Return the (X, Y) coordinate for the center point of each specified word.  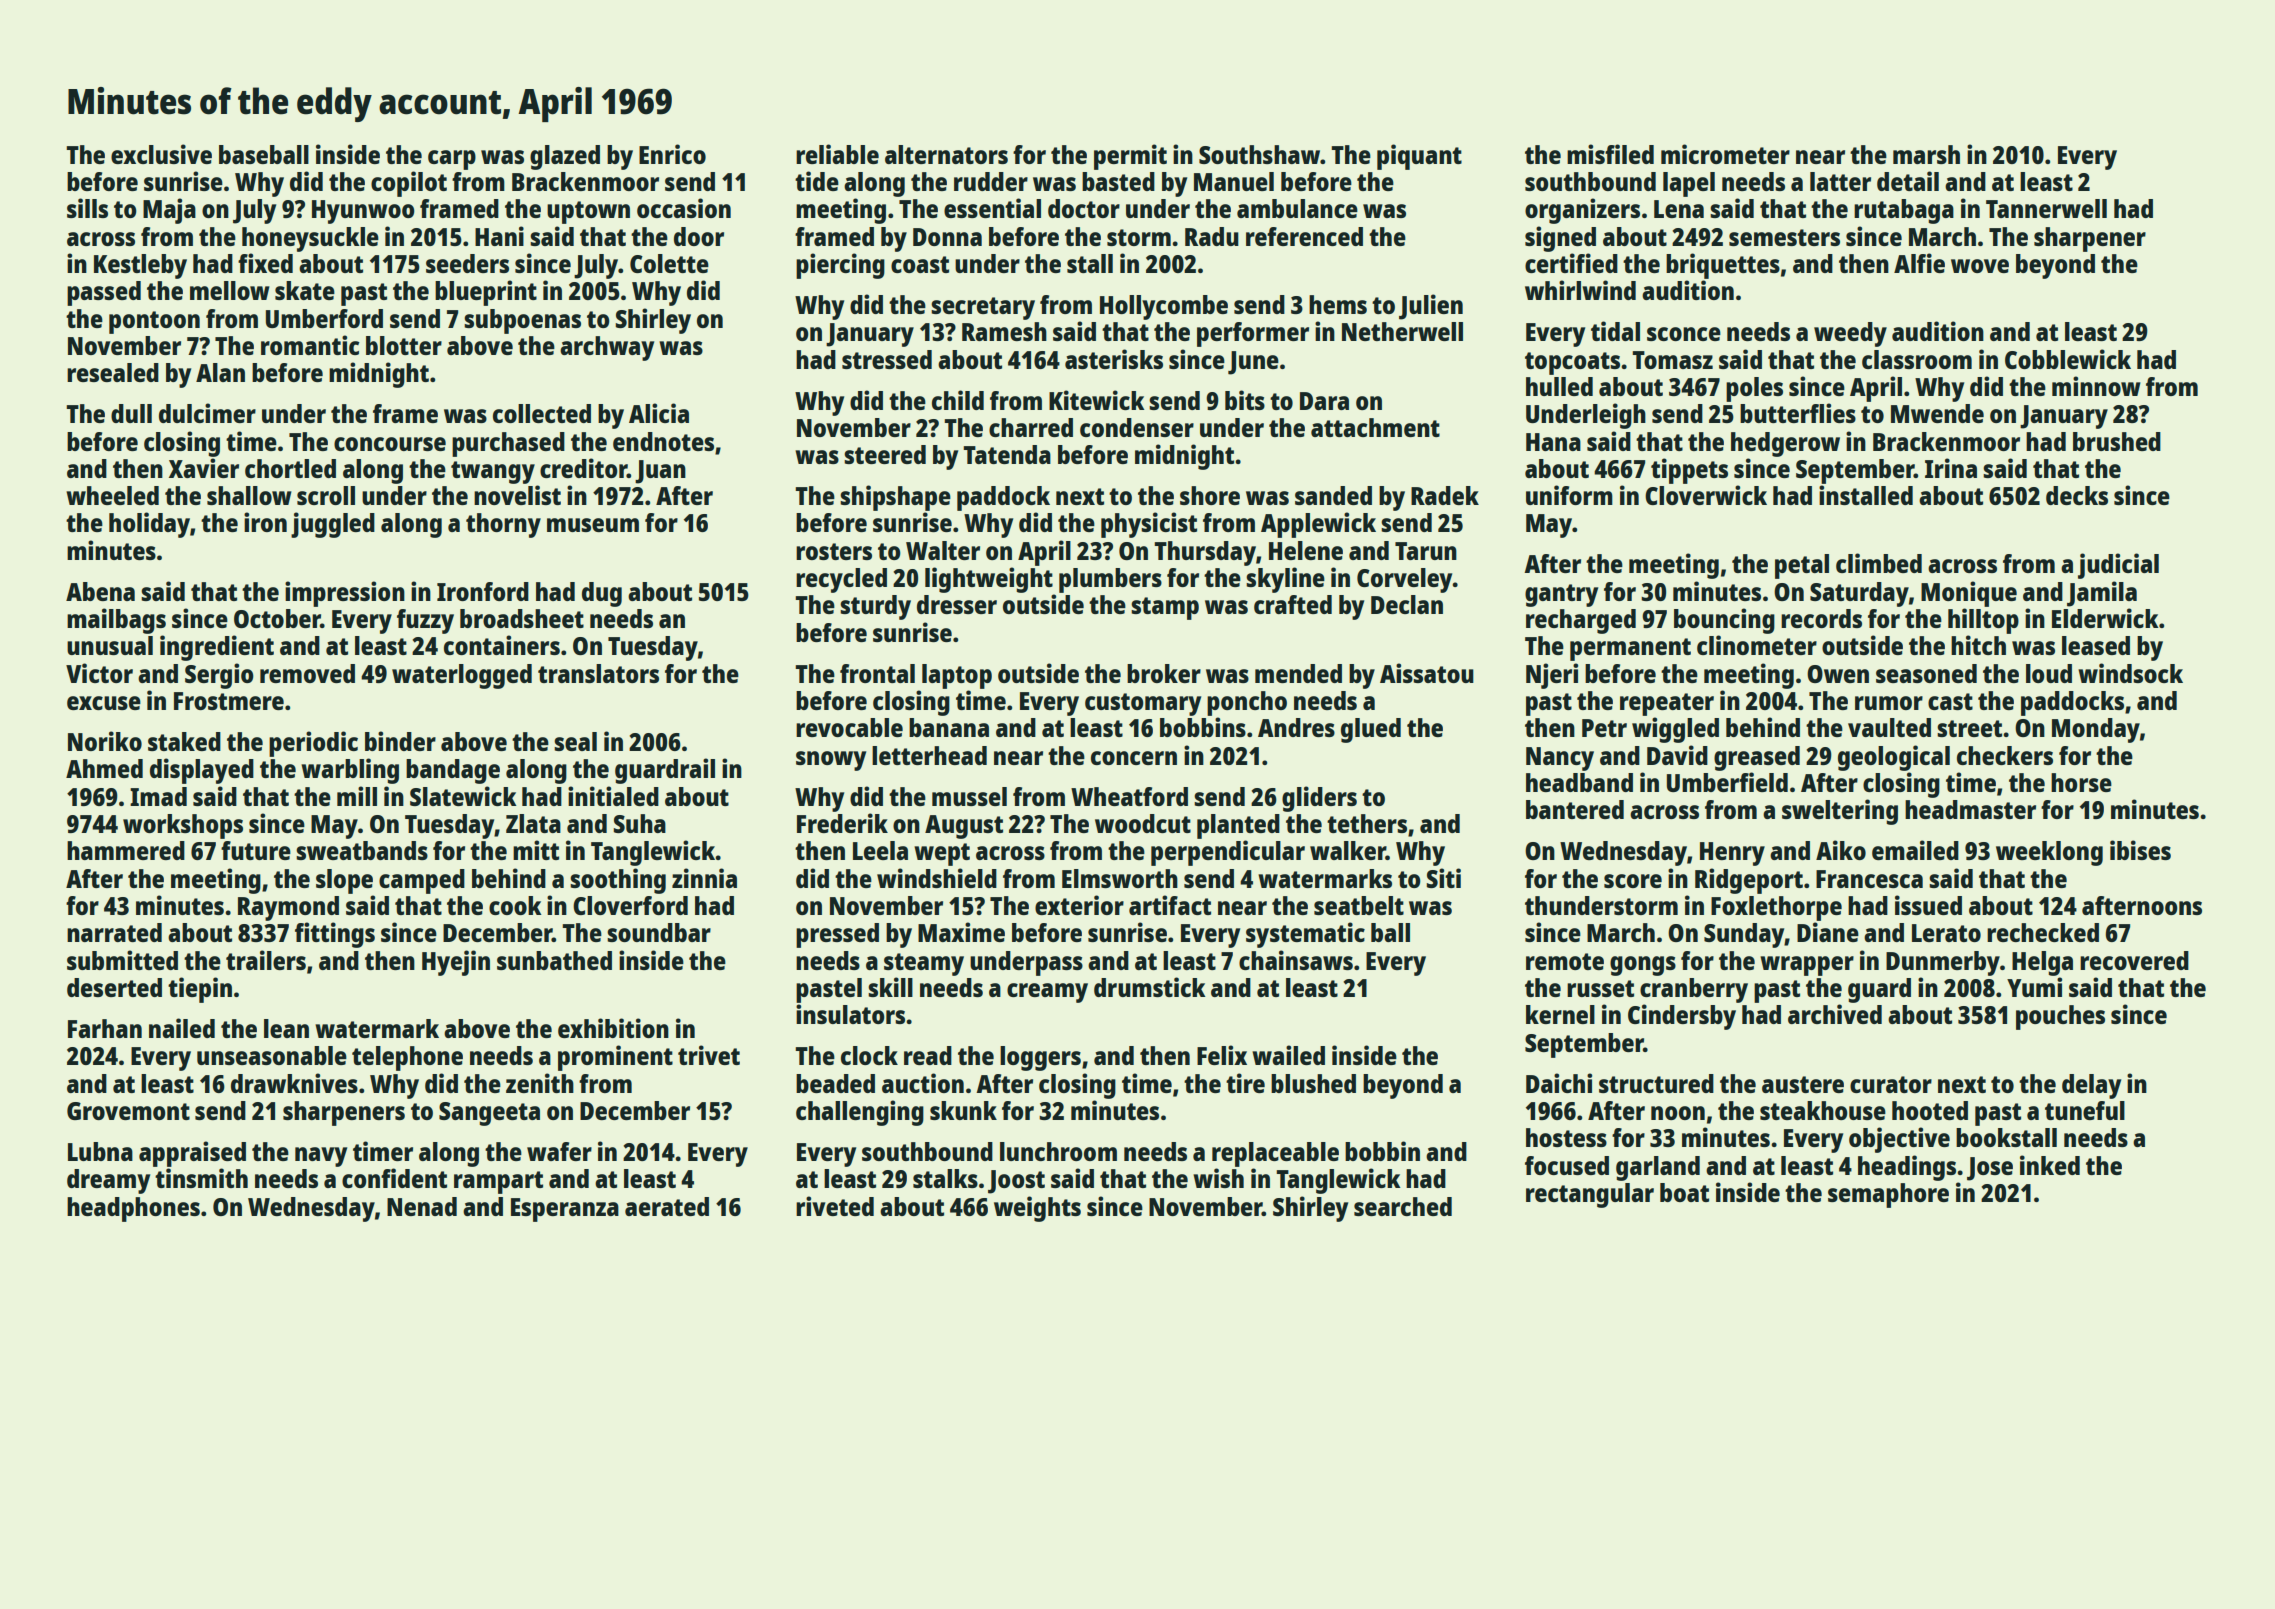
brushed (2117, 441)
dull (131, 413)
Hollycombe (1164, 307)
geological (1894, 758)
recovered (2134, 960)
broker (1164, 673)
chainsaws (1296, 960)
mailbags (116, 621)
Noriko (105, 741)
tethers (1367, 823)
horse (2081, 782)
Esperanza (565, 1210)
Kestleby (140, 266)
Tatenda (1007, 454)
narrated (114, 932)
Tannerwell (2046, 208)
